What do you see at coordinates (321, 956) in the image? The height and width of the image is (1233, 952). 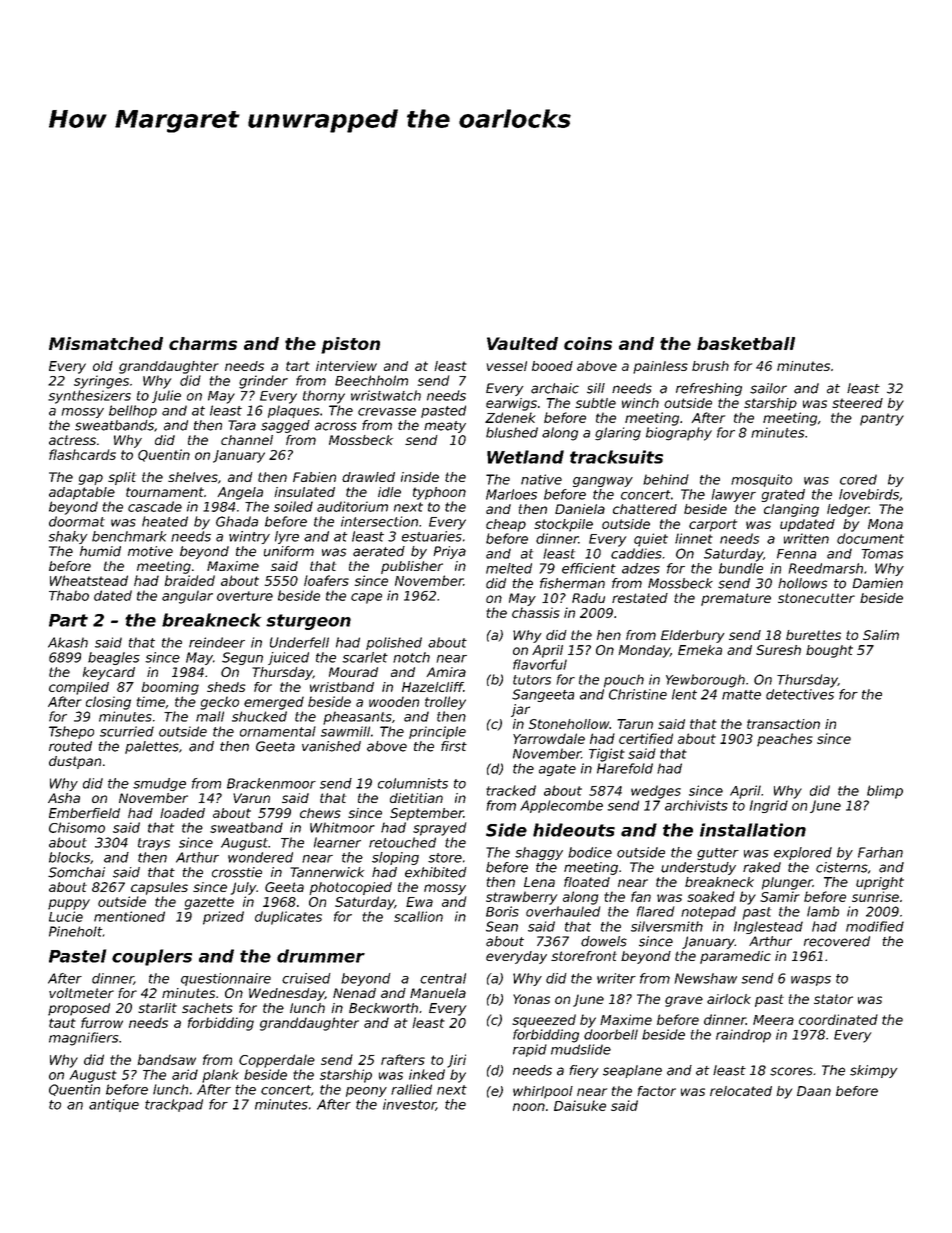 I see `drummer` at bounding box center [321, 956].
